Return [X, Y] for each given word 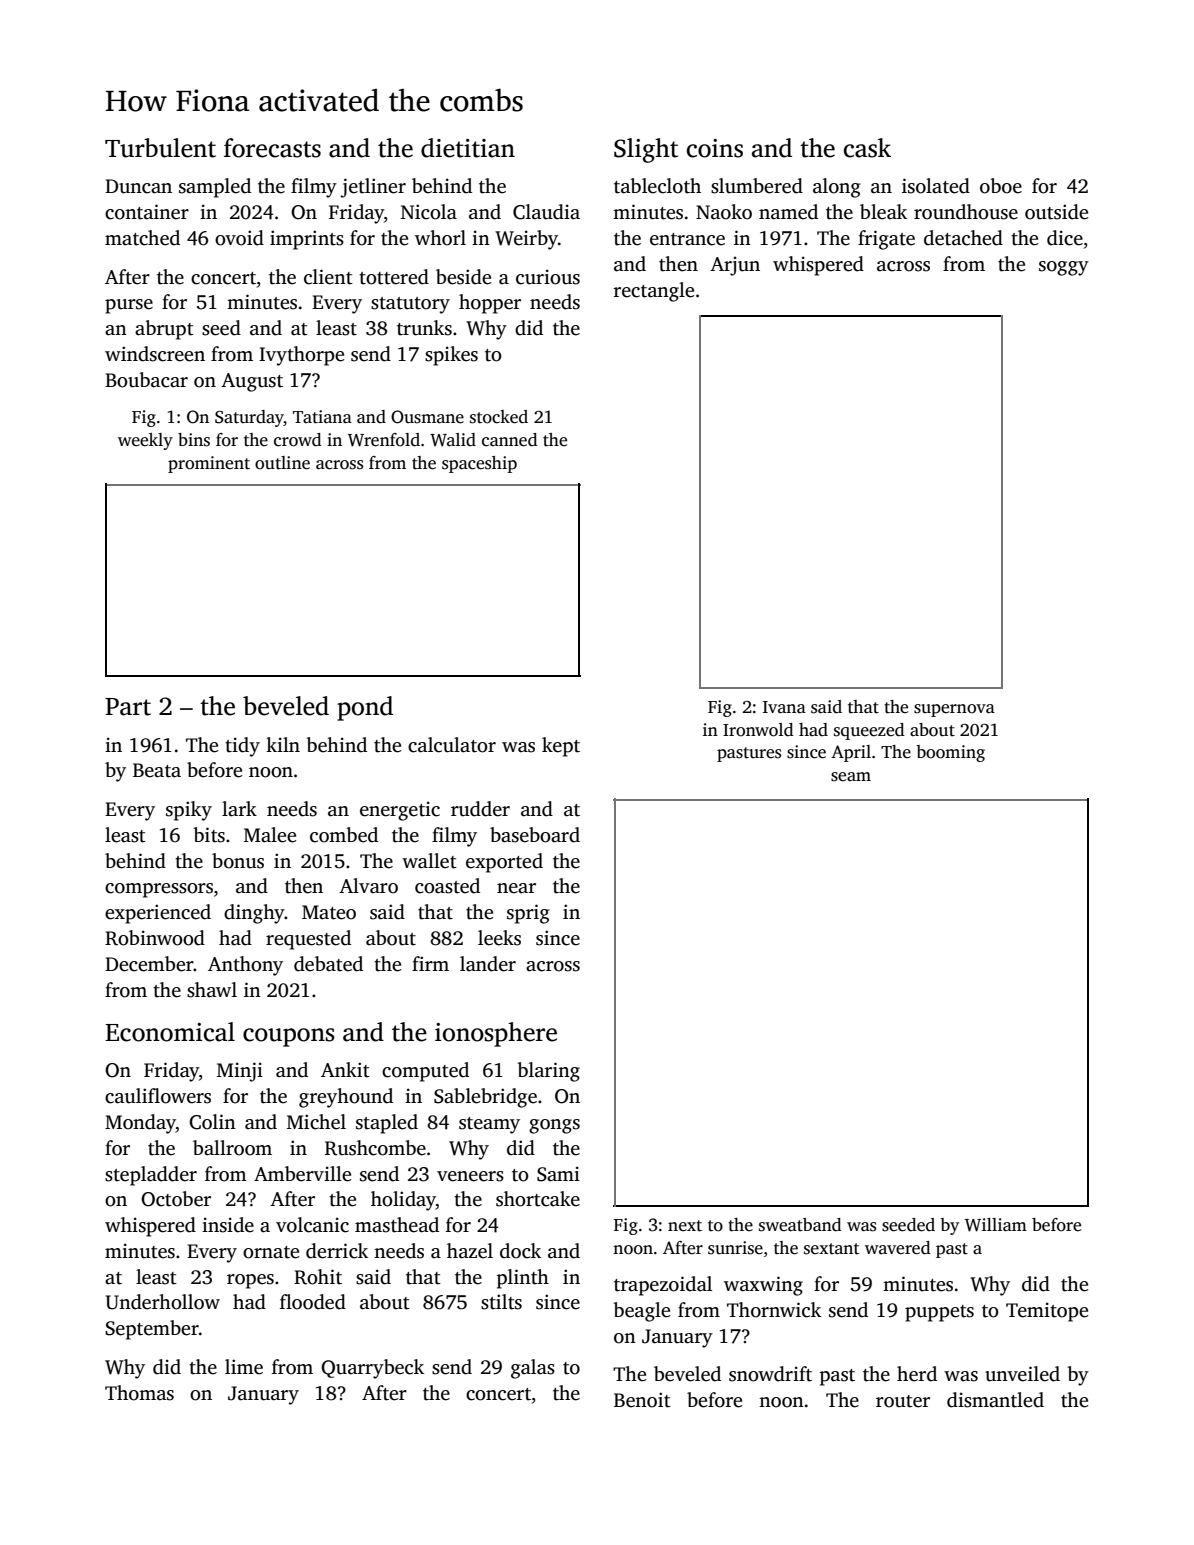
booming [950, 753]
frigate [886, 240]
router [903, 1401]
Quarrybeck [372, 1369]
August [252, 382]
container [147, 212]
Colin [212, 1122]
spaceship [479, 464]
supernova [954, 710]
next [685, 1226]
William [996, 1225]
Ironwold [758, 730]
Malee [270, 835]
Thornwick [774, 1310]
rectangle [654, 292]
